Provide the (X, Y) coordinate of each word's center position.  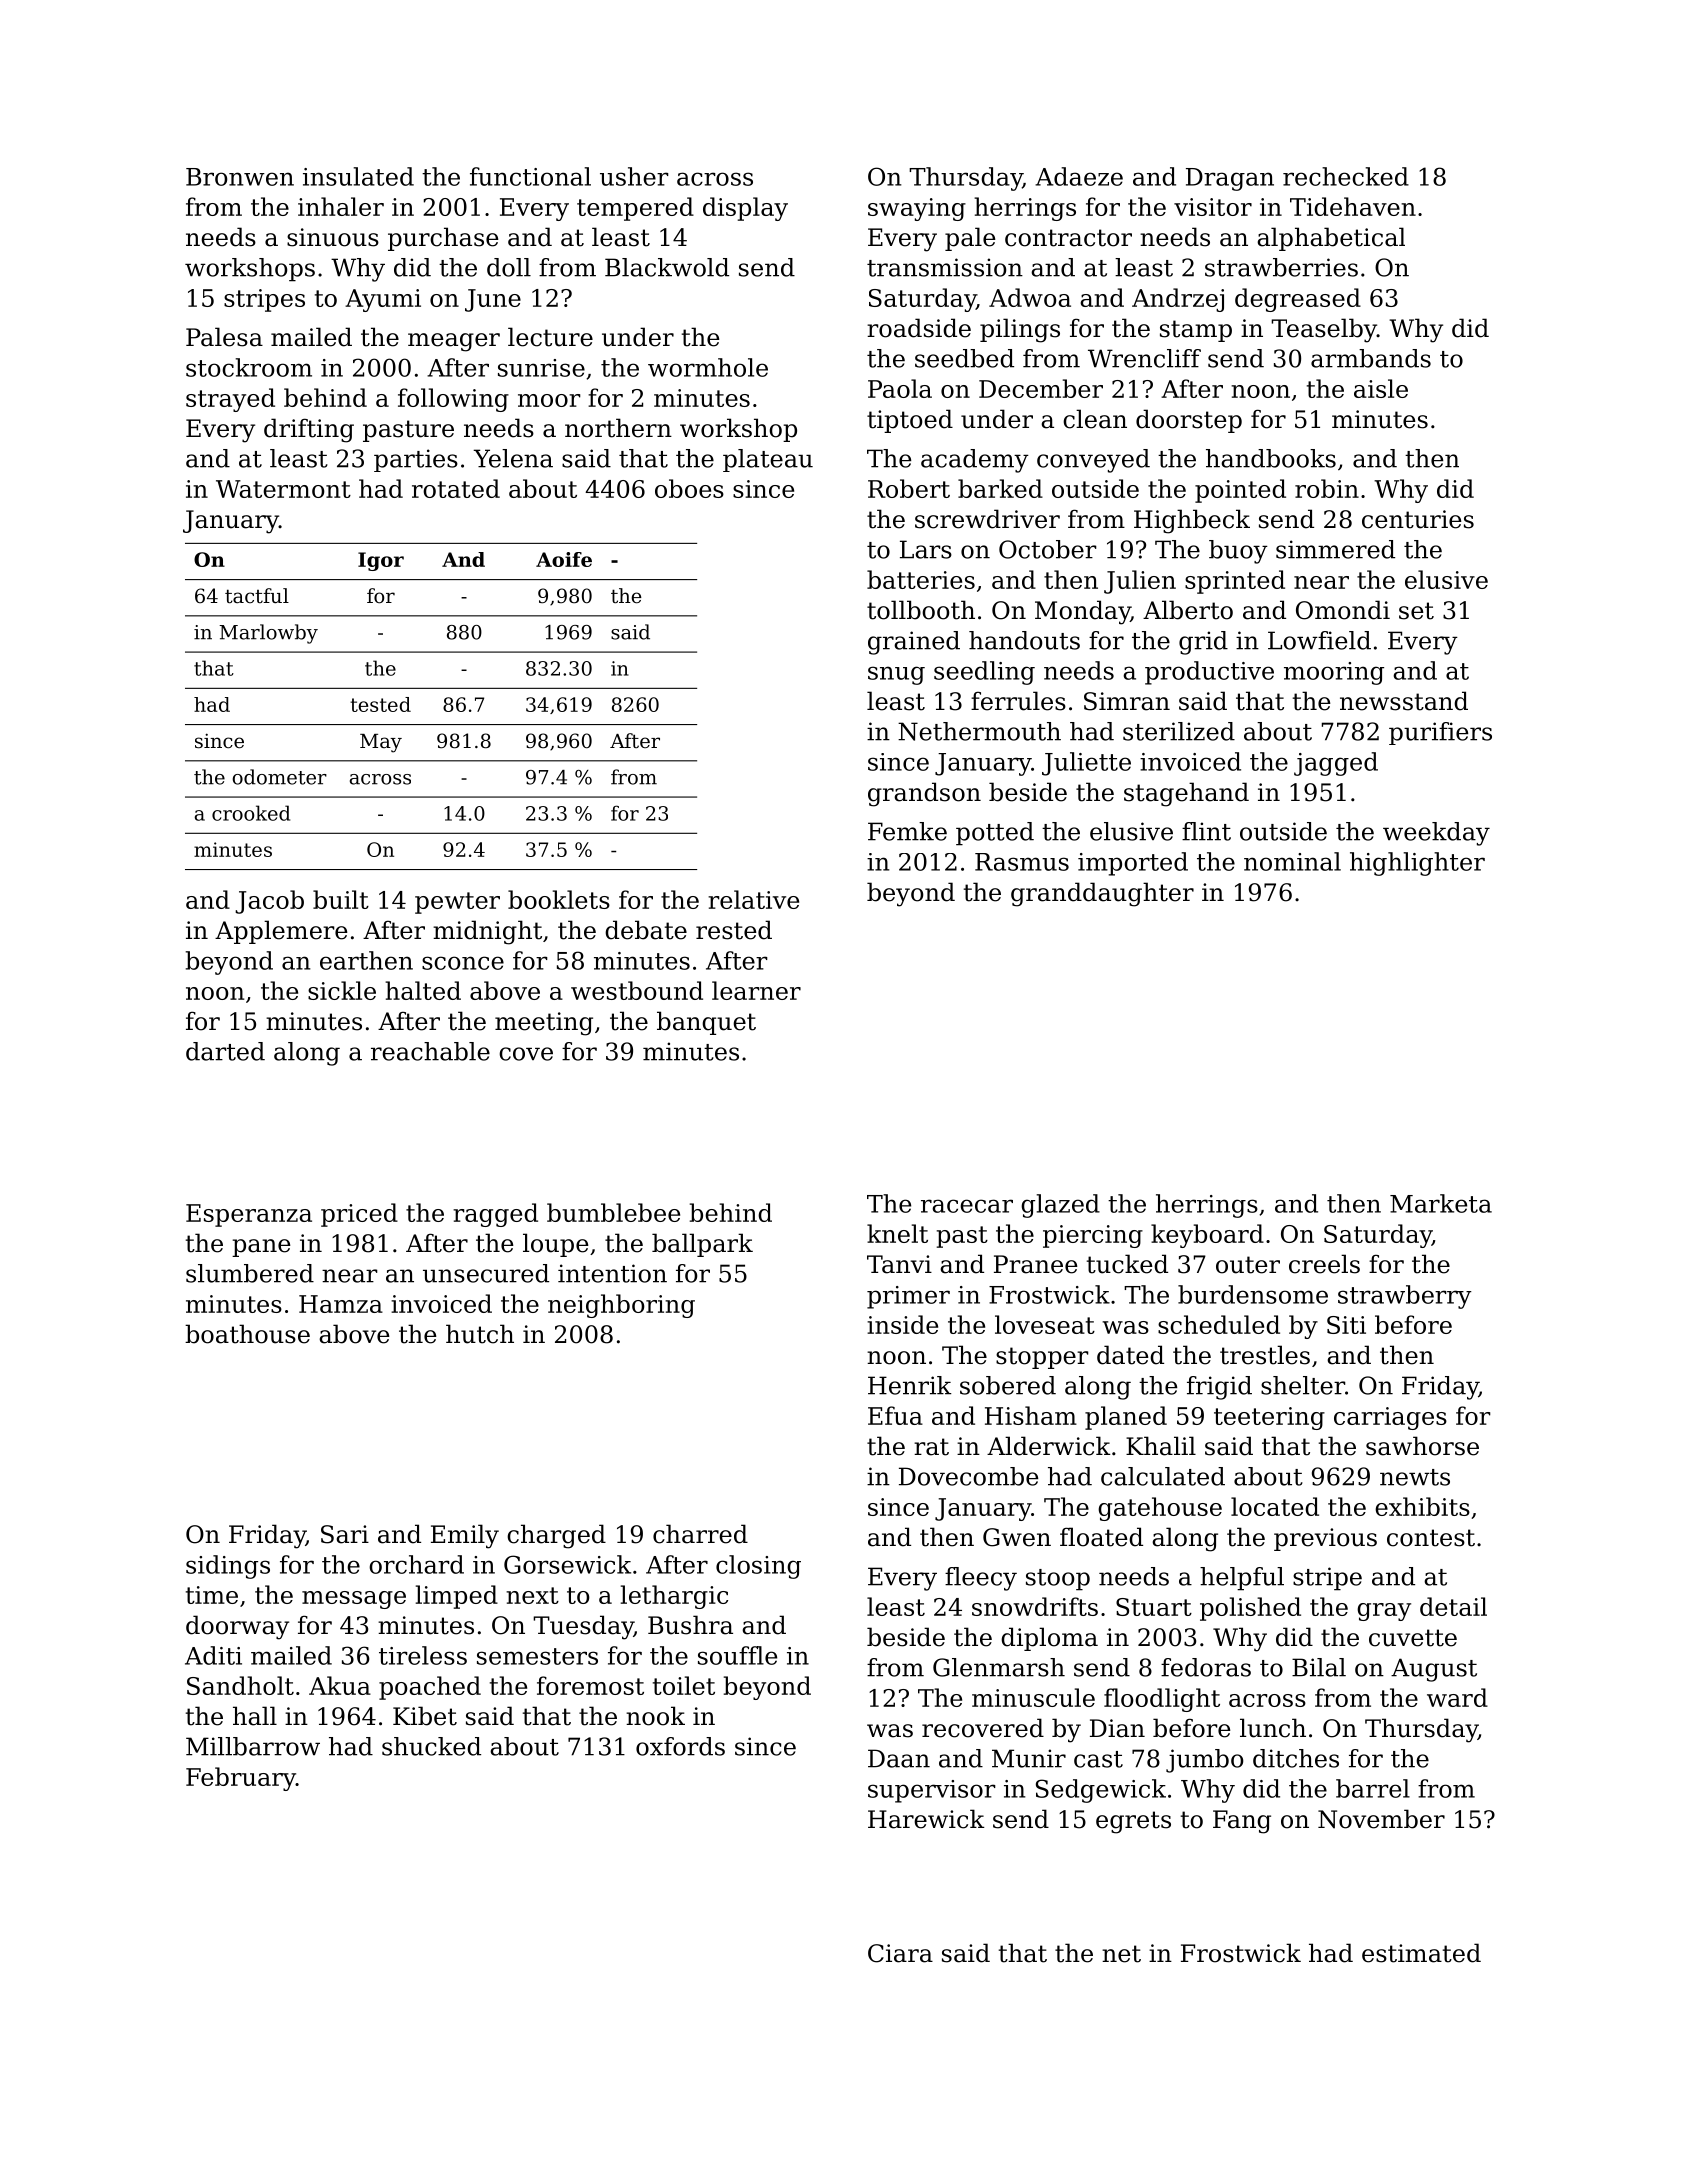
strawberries (1281, 267)
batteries (921, 579)
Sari (345, 1534)
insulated (358, 176)
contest (1431, 1538)
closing (758, 1567)
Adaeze (1079, 176)
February (241, 1779)
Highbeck (1192, 521)
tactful (257, 595)
